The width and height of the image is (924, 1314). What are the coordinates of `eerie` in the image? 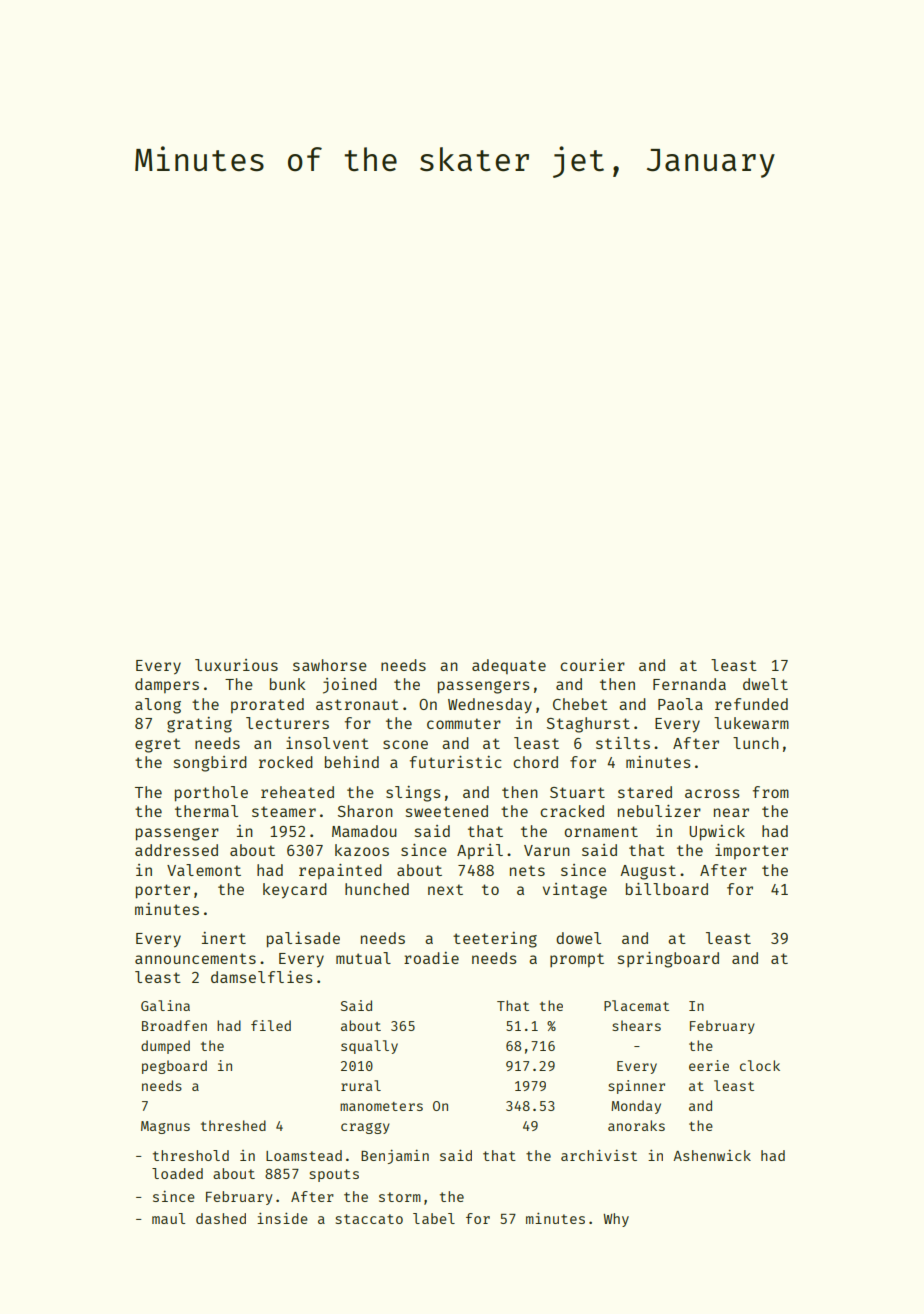 It's located at (709, 1065).
